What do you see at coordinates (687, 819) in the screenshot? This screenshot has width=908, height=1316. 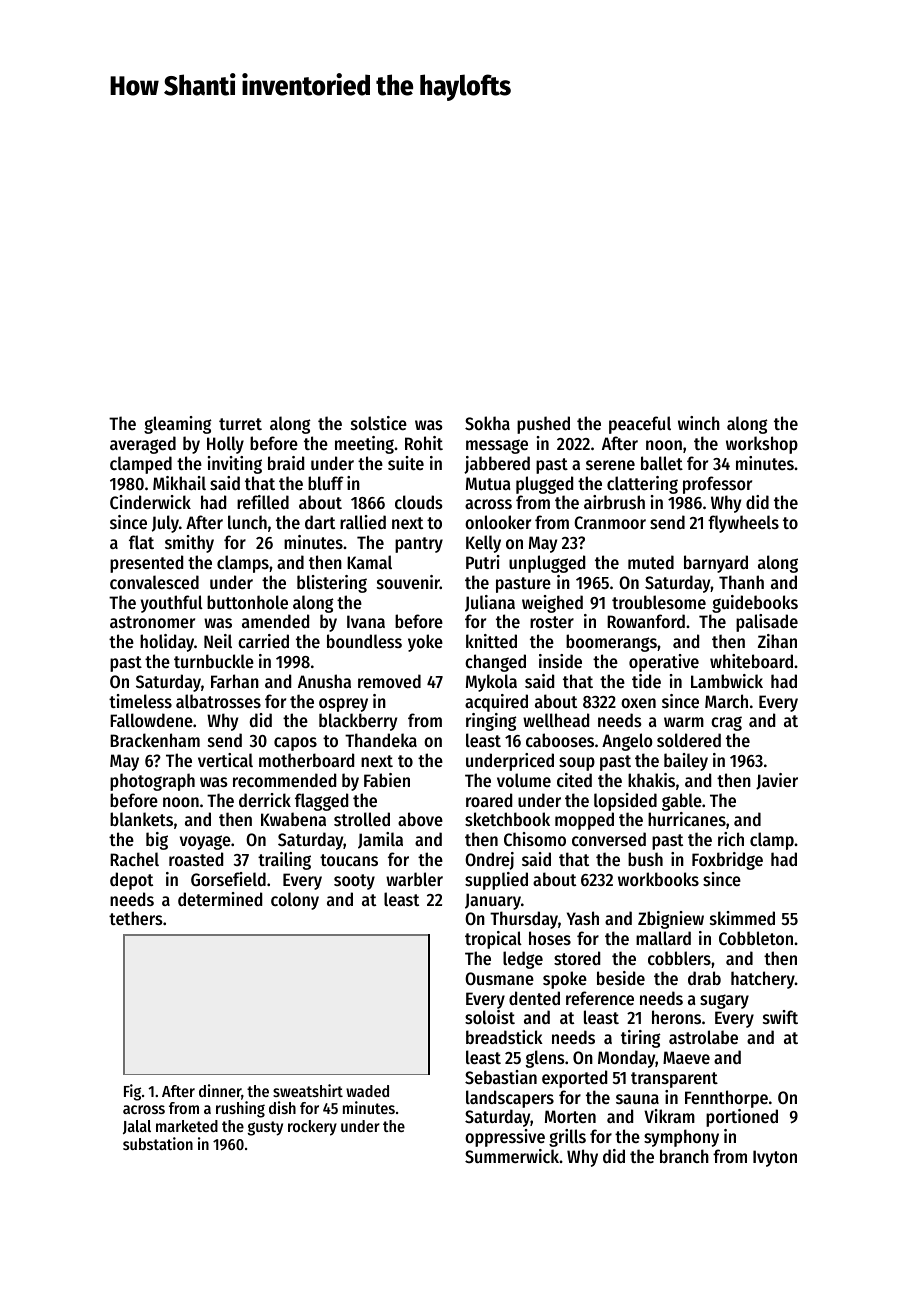 I see `hurricanes` at bounding box center [687, 819].
